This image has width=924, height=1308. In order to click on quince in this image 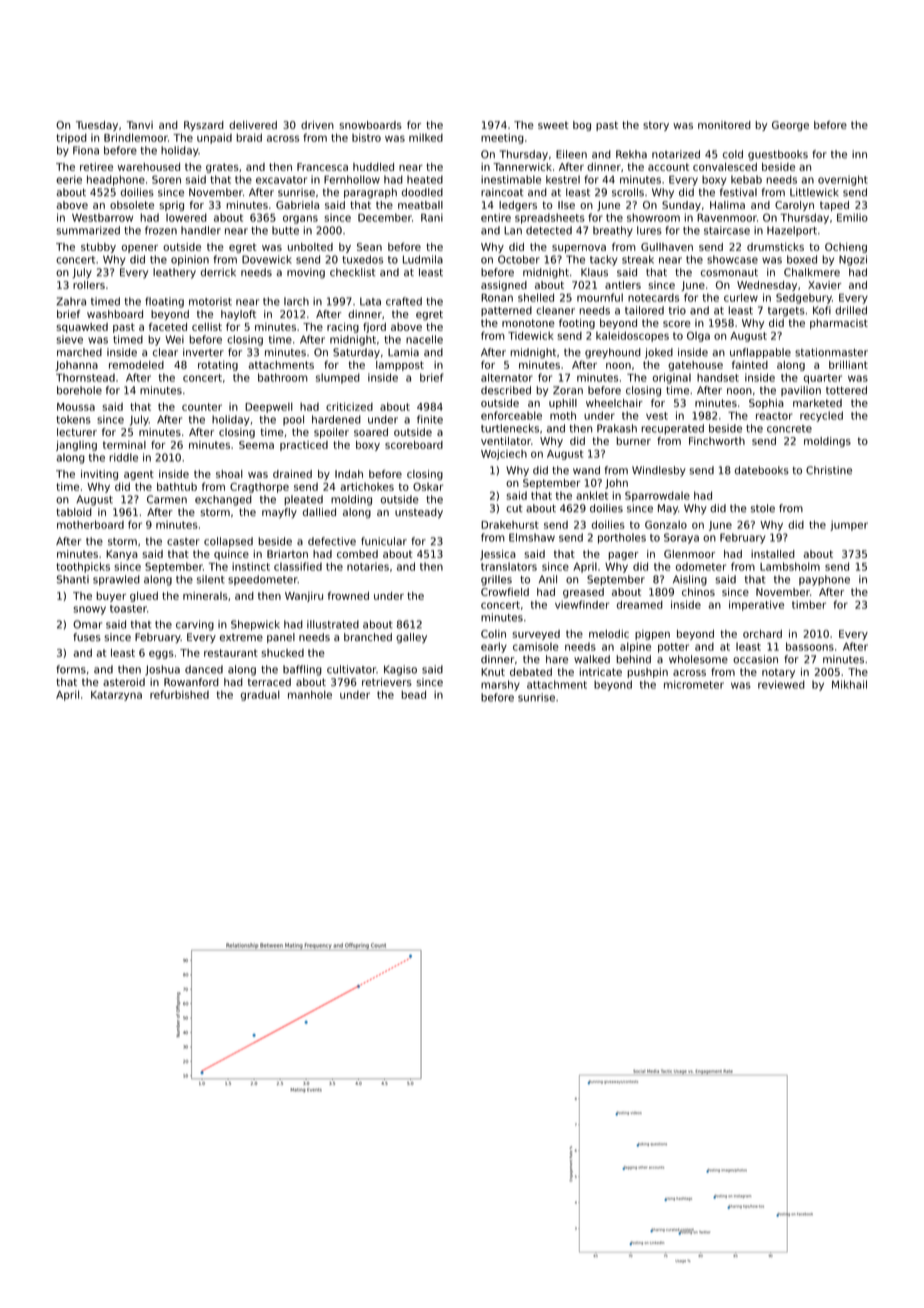, I will do `click(231, 555)`.
